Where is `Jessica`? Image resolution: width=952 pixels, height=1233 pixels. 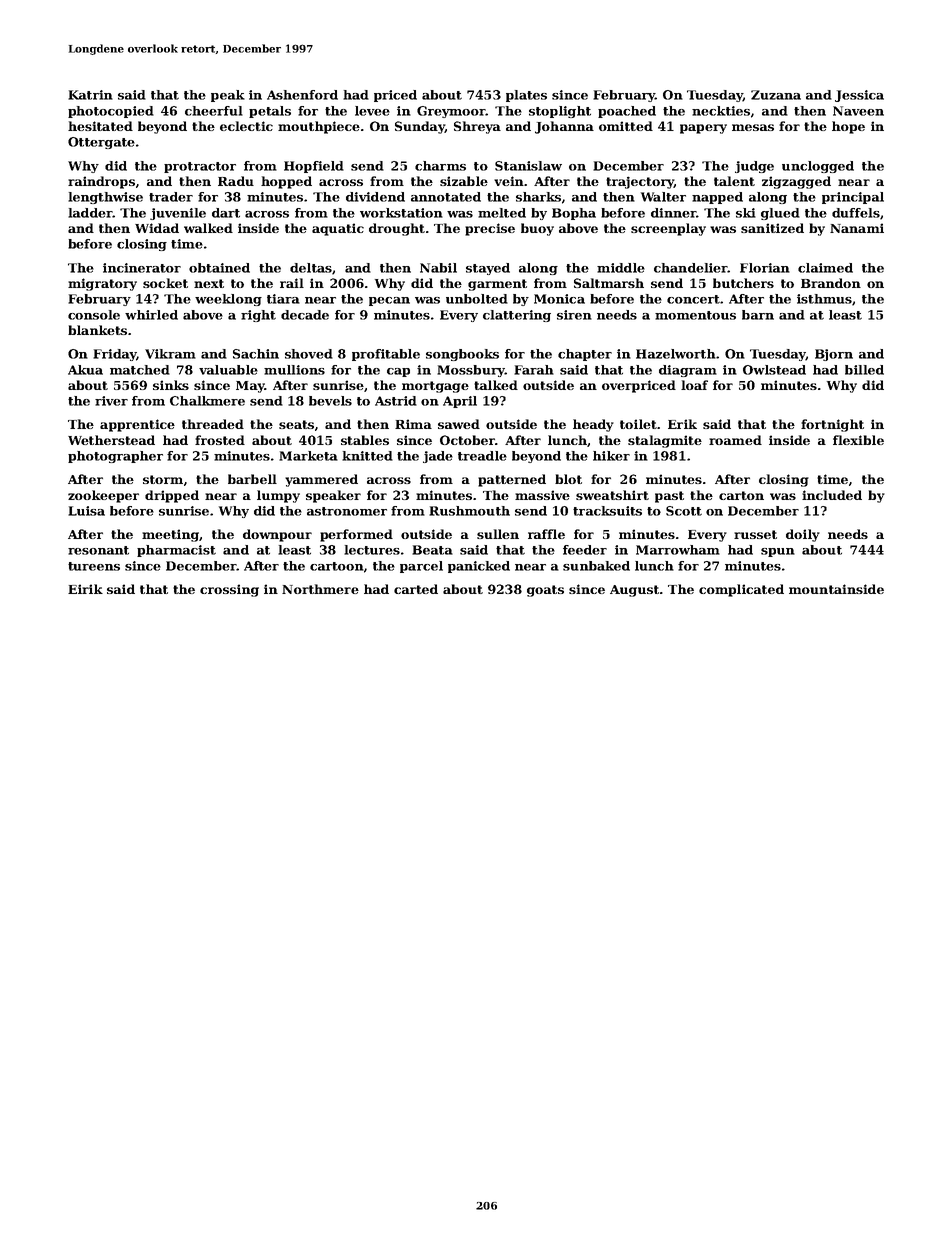 Jessica is located at coordinates (859, 96).
